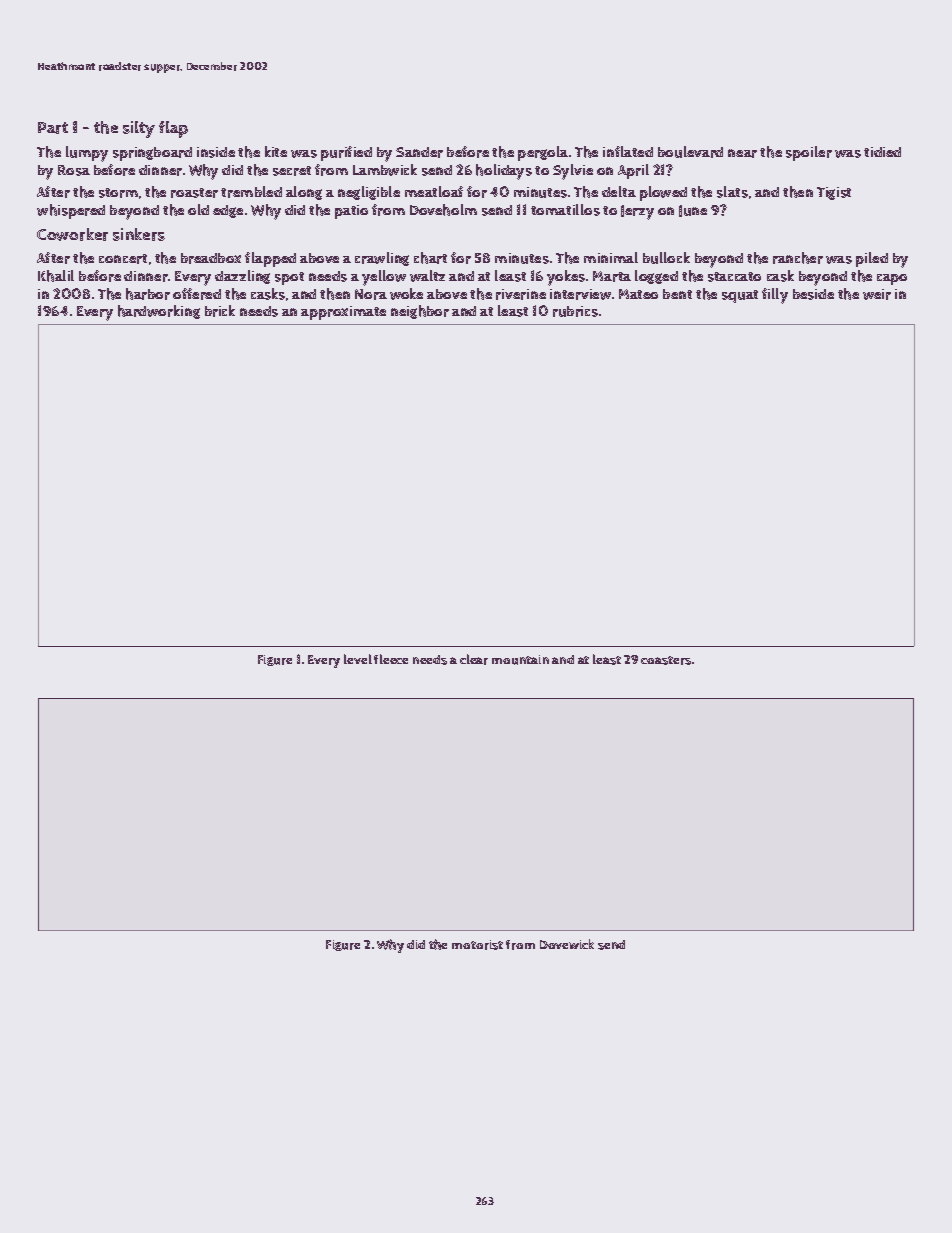 Image resolution: width=952 pixels, height=1233 pixels. I want to click on trembled, so click(251, 192).
